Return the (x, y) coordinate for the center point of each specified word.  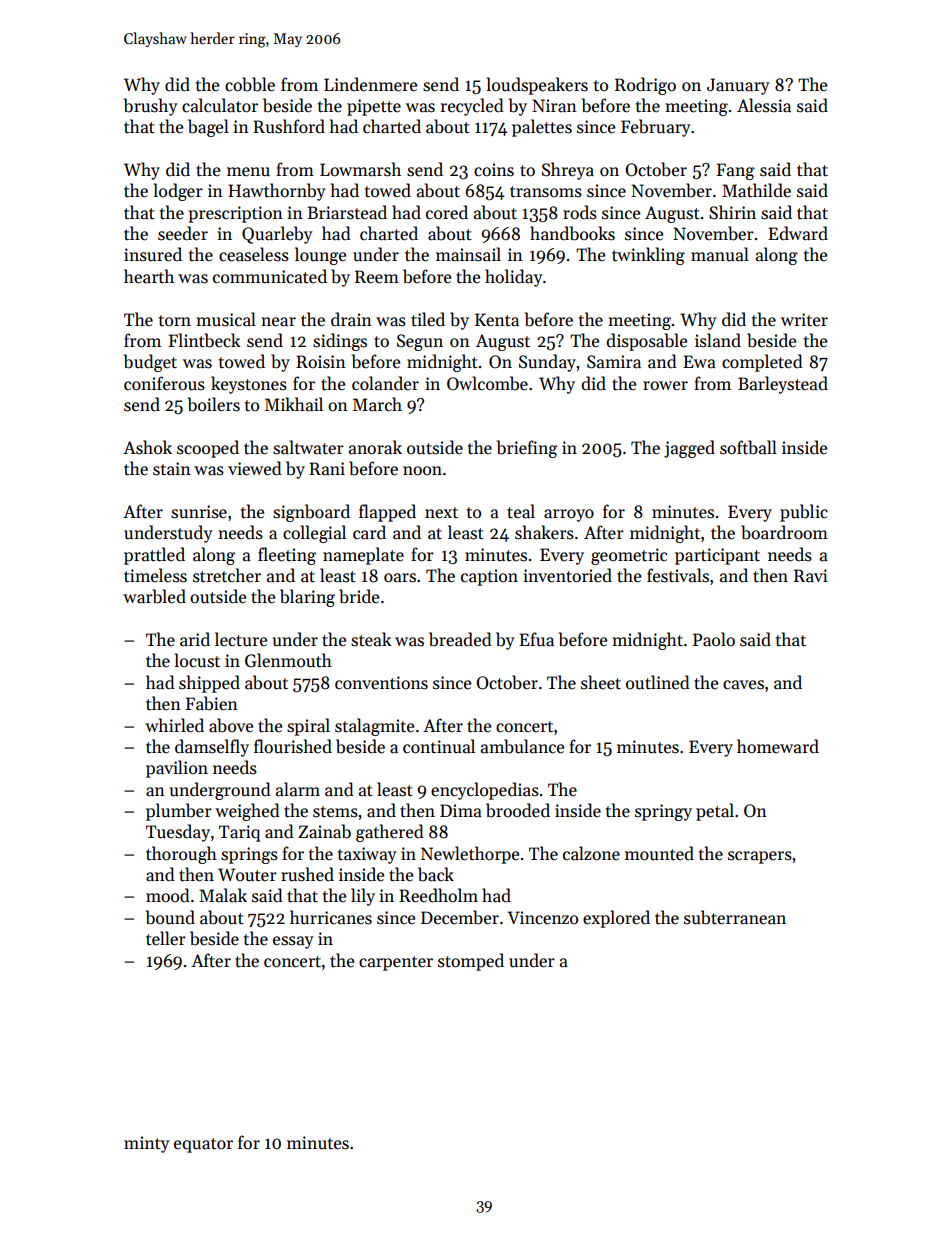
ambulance (522, 746)
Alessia (764, 105)
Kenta (497, 320)
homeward (778, 746)
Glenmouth (288, 660)
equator (203, 1145)
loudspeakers (537, 86)
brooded (518, 810)
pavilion (177, 769)
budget (150, 363)
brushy (151, 107)
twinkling (648, 256)
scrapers (760, 857)
